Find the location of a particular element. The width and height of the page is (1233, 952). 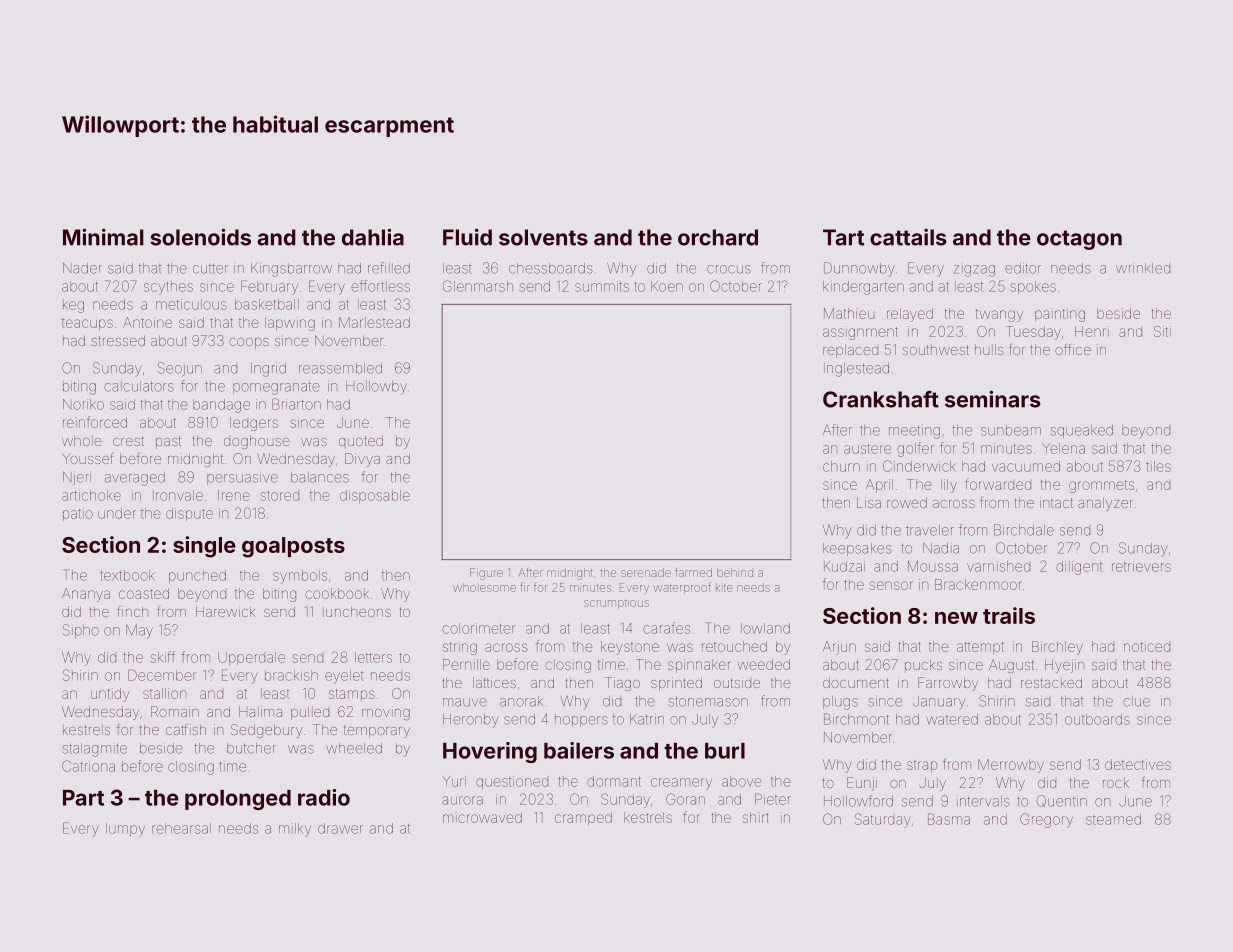

keepsakes is located at coordinates (857, 549).
